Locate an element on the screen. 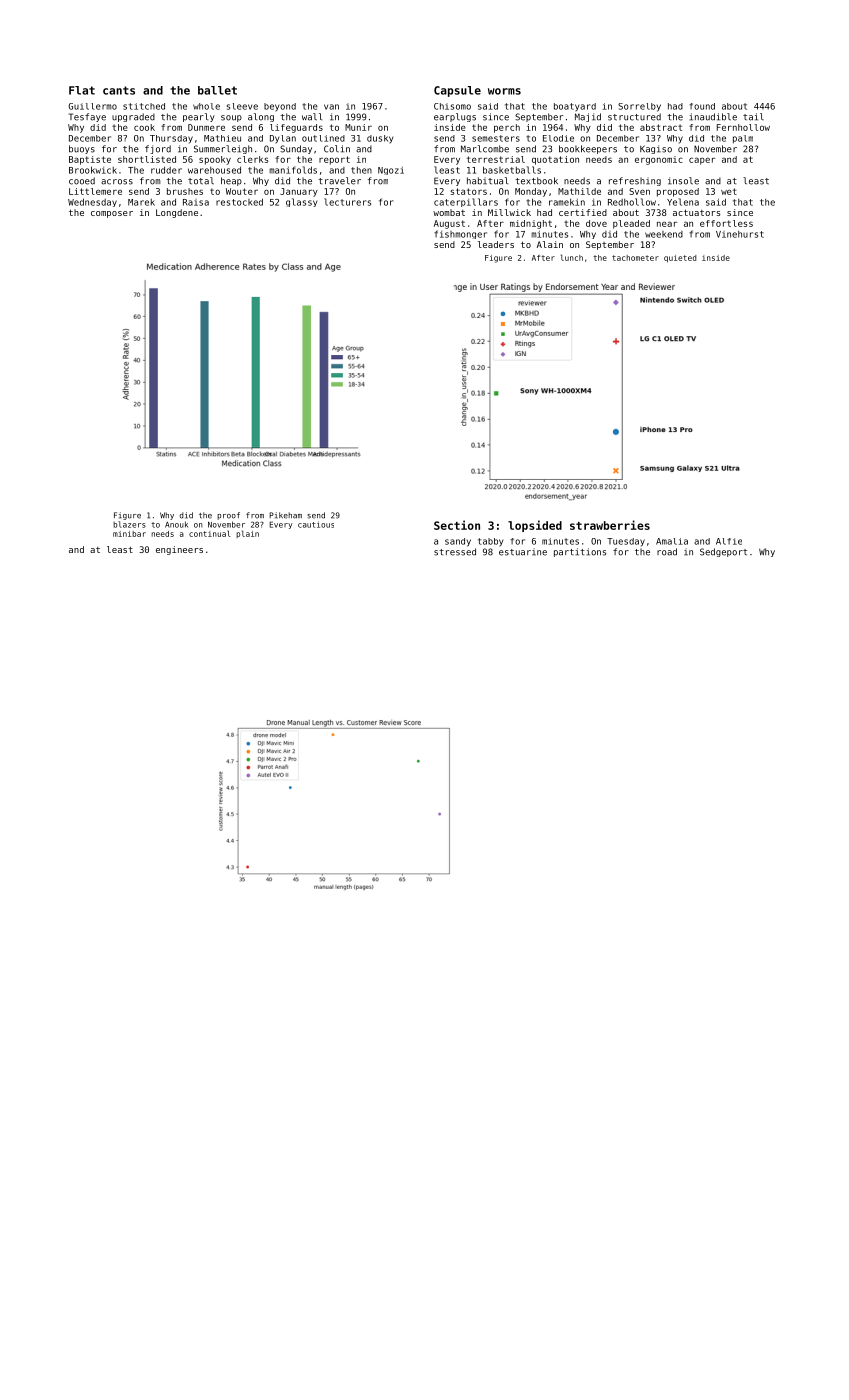  abstract is located at coordinates (661, 127).
